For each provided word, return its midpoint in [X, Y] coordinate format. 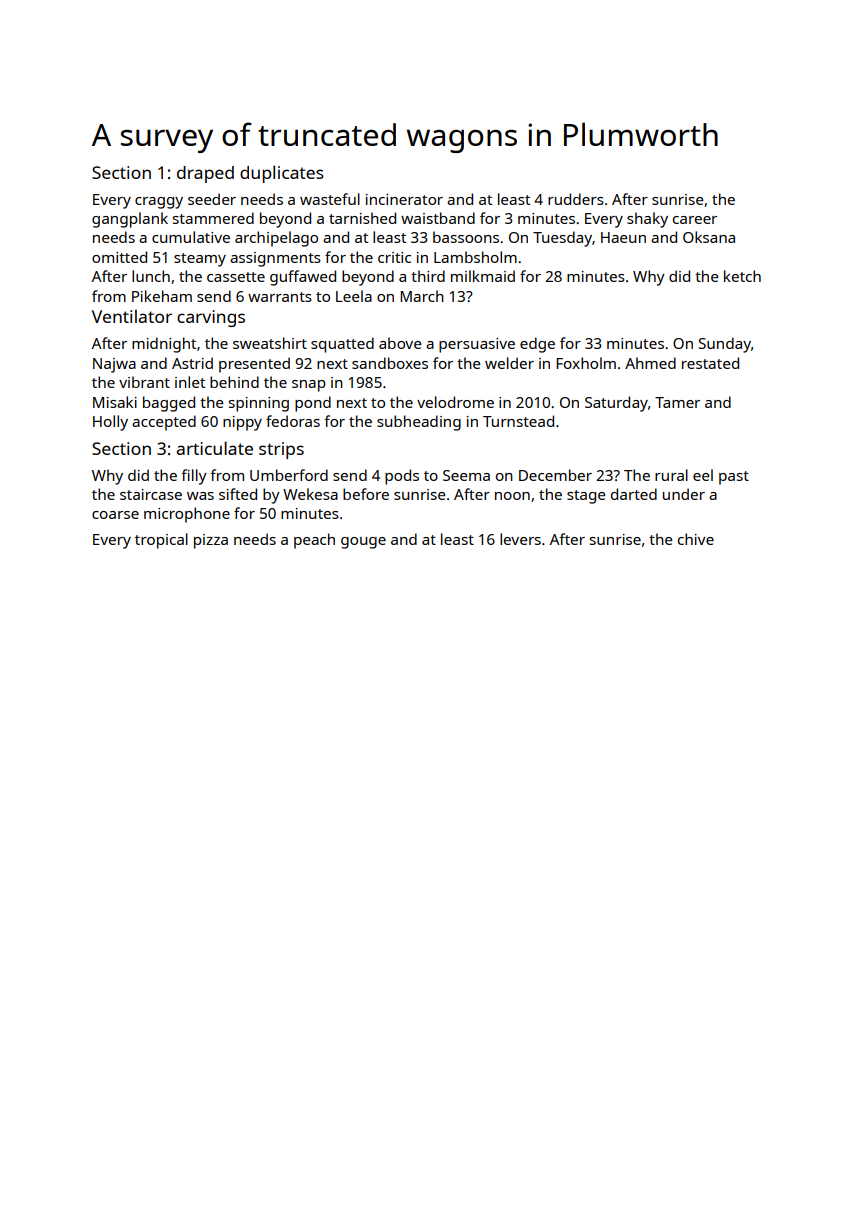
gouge [363, 543]
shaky [647, 220]
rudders [576, 199]
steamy [200, 260]
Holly [110, 423]
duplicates [282, 174]
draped [205, 174]
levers [520, 539]
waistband [438, 218]
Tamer [677, 402]
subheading [419, 423]
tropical [161, 541]
